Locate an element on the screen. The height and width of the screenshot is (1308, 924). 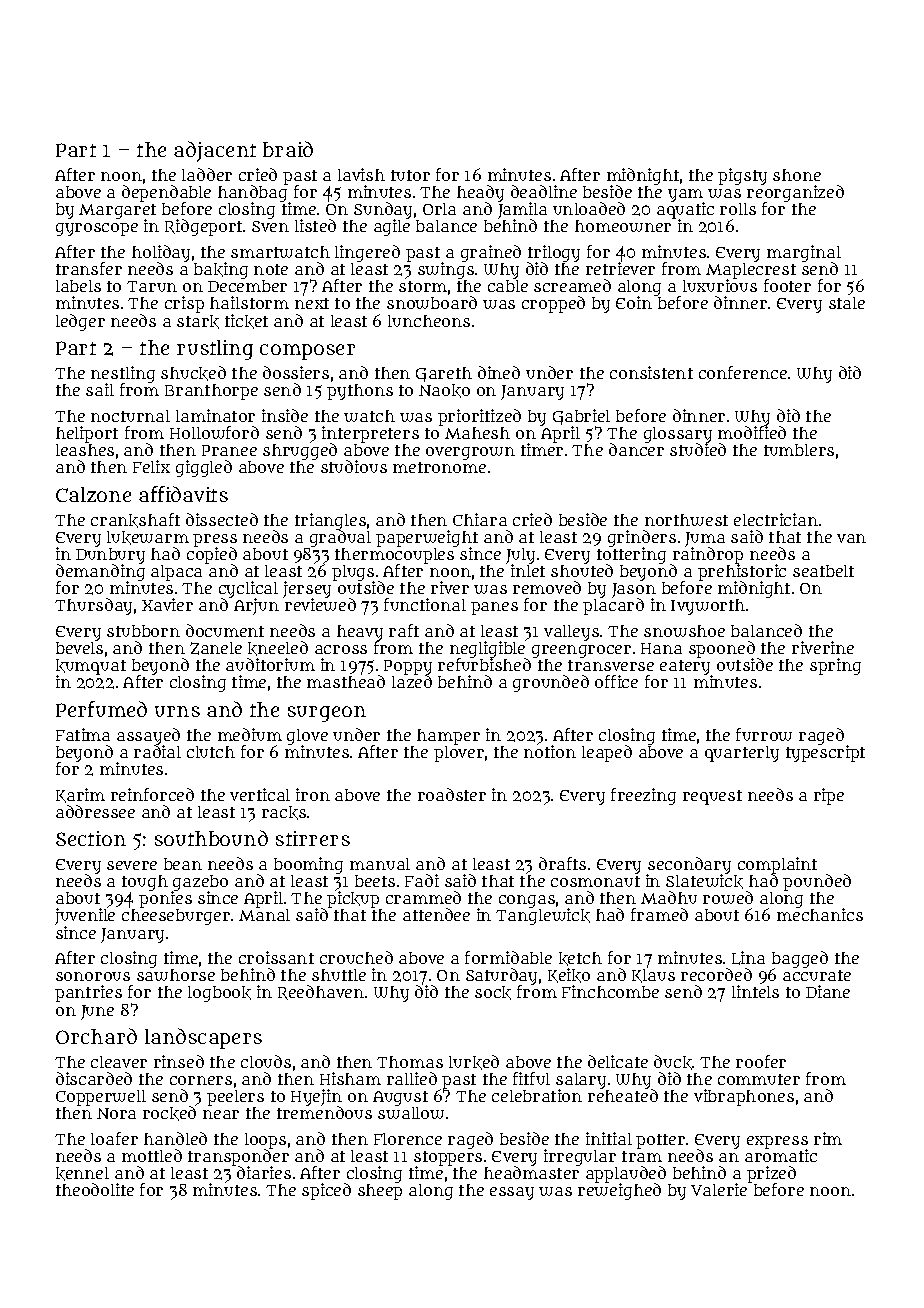
complaint is located at coordinates (777, 866).
